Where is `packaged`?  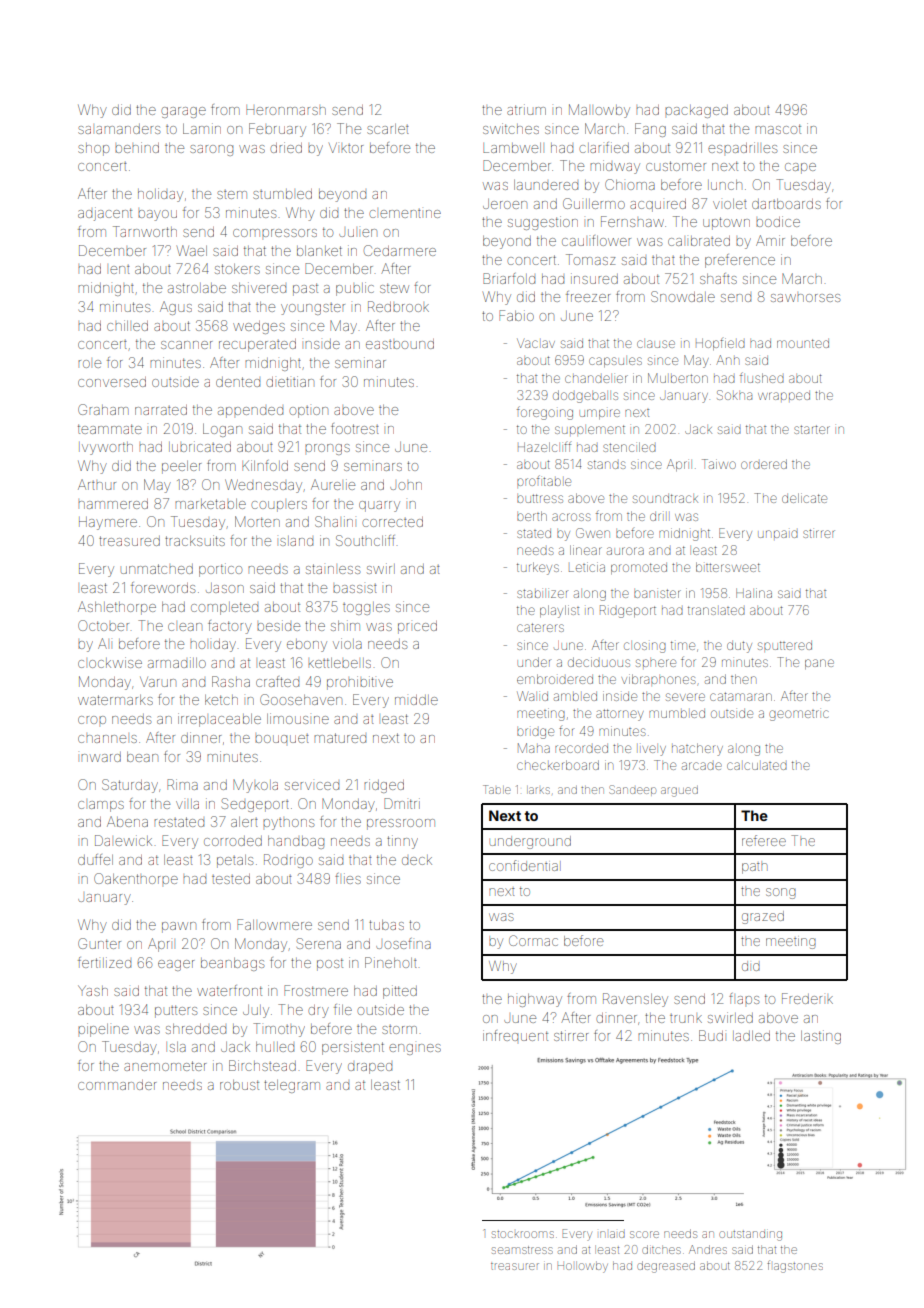
packaged is located at coordinates (696, 111).
